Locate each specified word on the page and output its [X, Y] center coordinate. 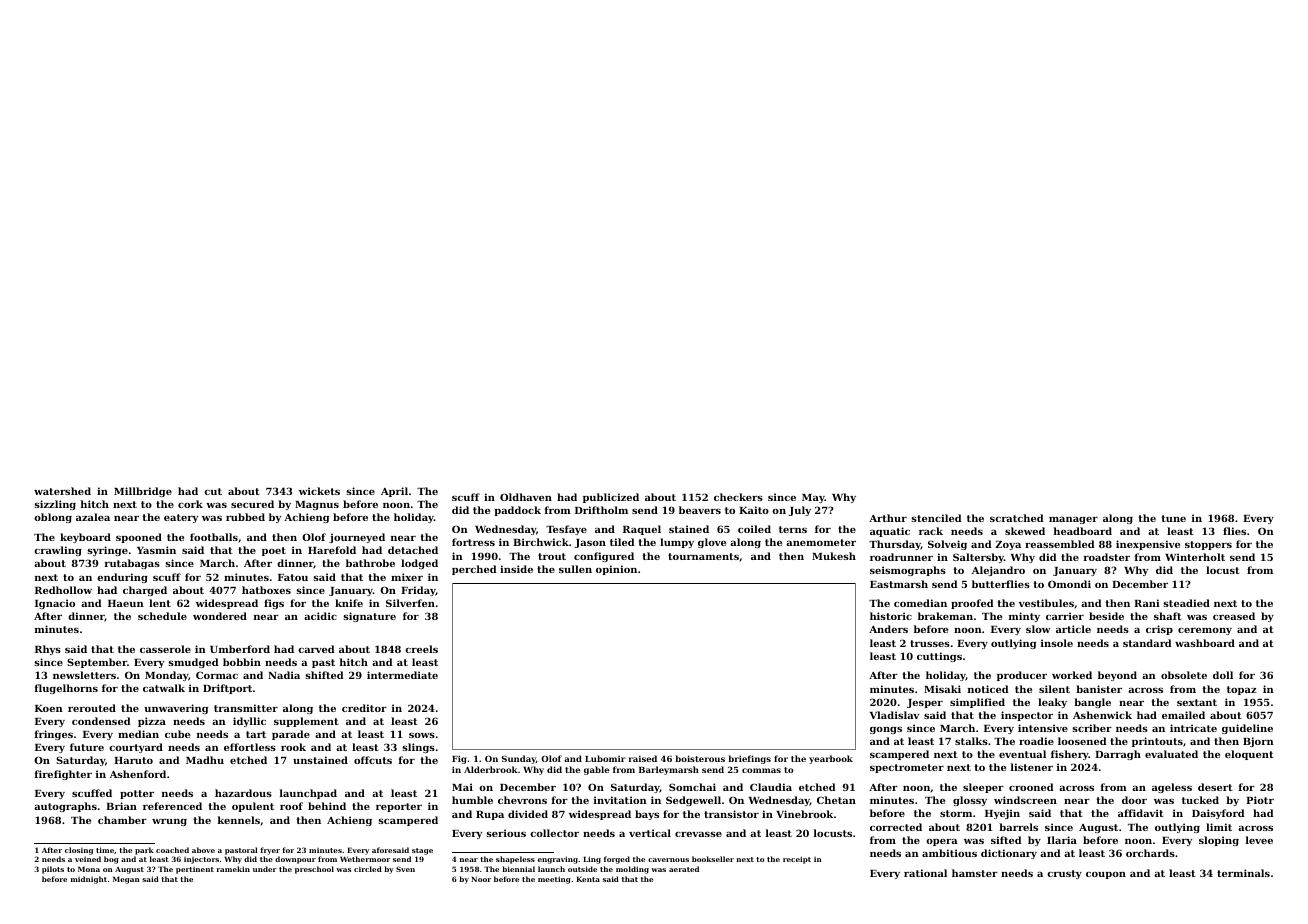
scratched [1017, 518]
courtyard [136, 748]
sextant [1197, 702]
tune [1174, 518]
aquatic [890, 532]
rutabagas [132, 564]
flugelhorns [66, 689]
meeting [554, 880]
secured [252, 504]
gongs [886, 730]
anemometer [821, 542]
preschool [314, 870]
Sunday [519, 759]
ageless [1172, 788]
